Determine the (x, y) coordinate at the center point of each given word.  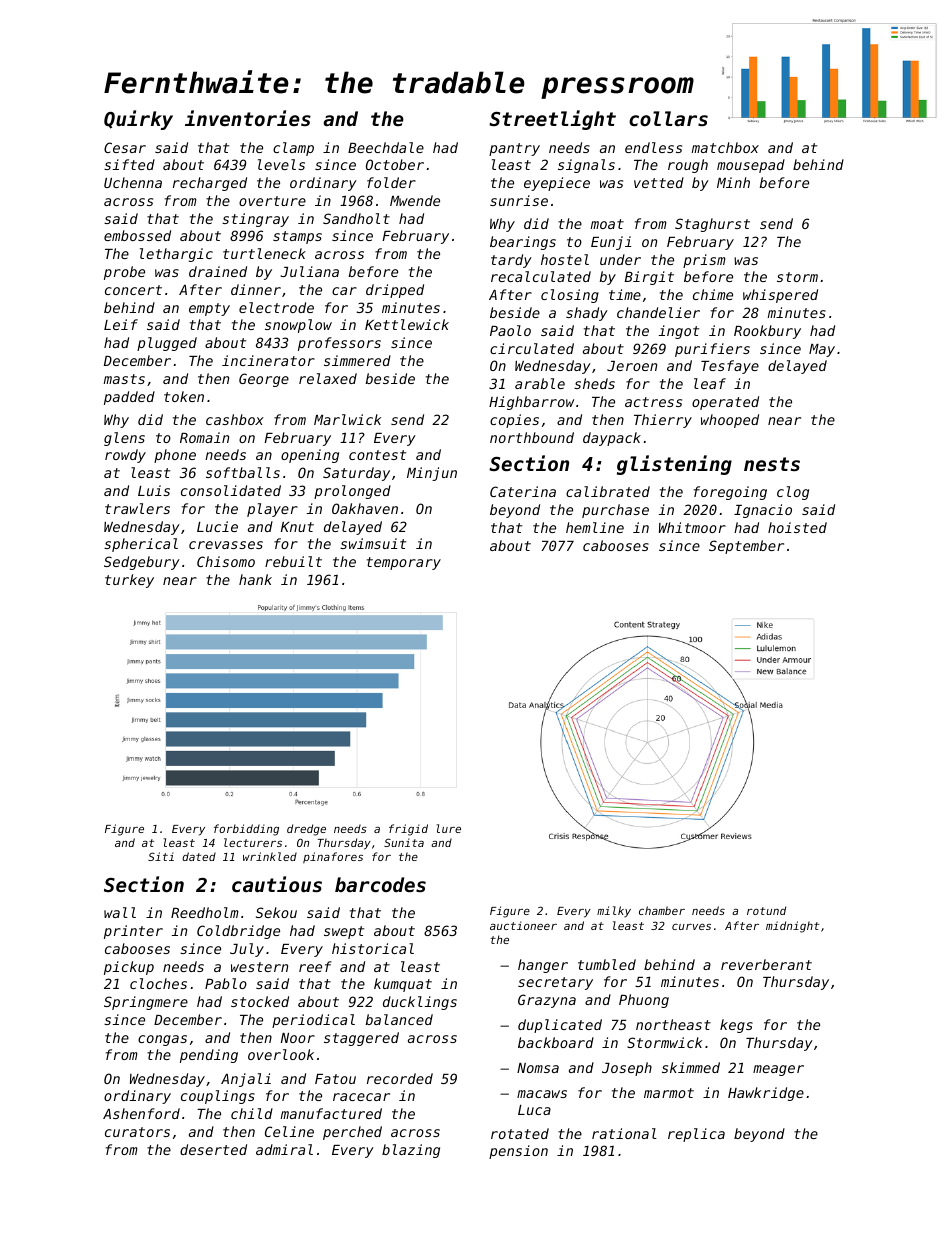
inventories (248, 118)
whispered (780, 296)
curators (137, 1132)
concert (133, 290)
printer (133, 932)
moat (607, 224)
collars (668, 118)
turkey (129, 581)
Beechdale (386, 147)
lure (448, 828)
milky (614, 911)
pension (518, 1152)
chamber (662, 910)
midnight (792, 927)
